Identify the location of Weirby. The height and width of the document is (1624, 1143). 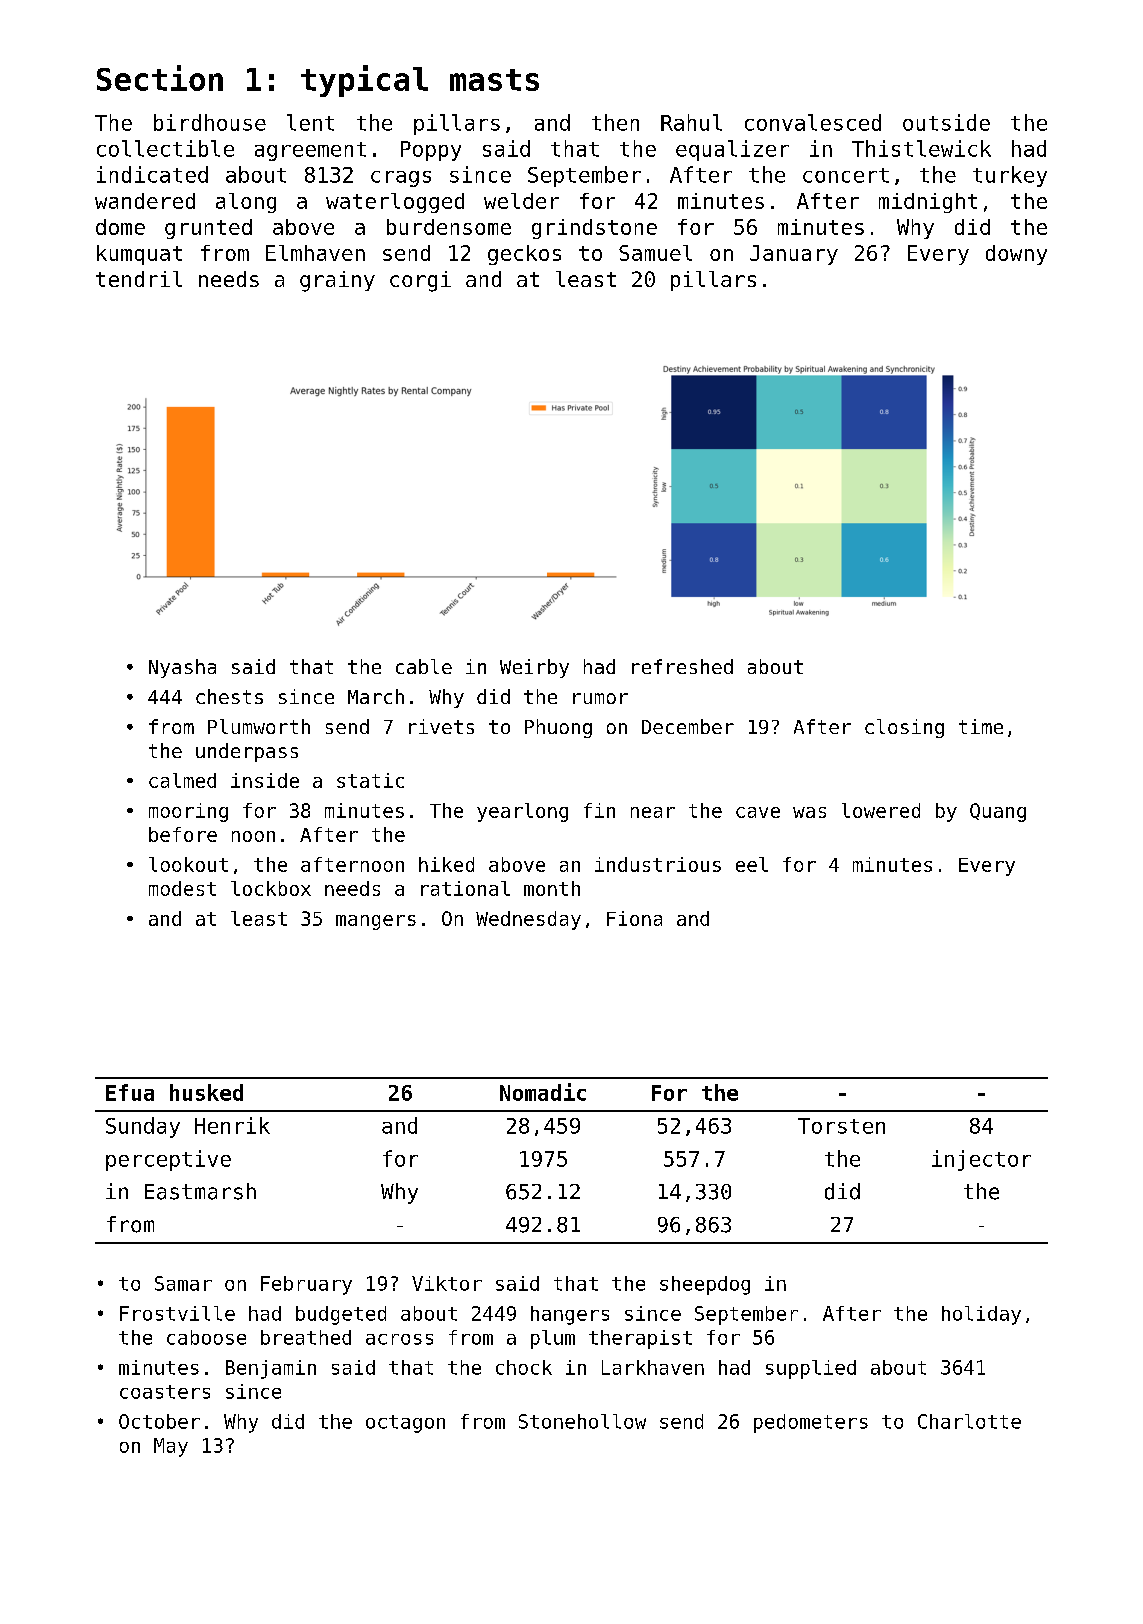
(534, 668).
